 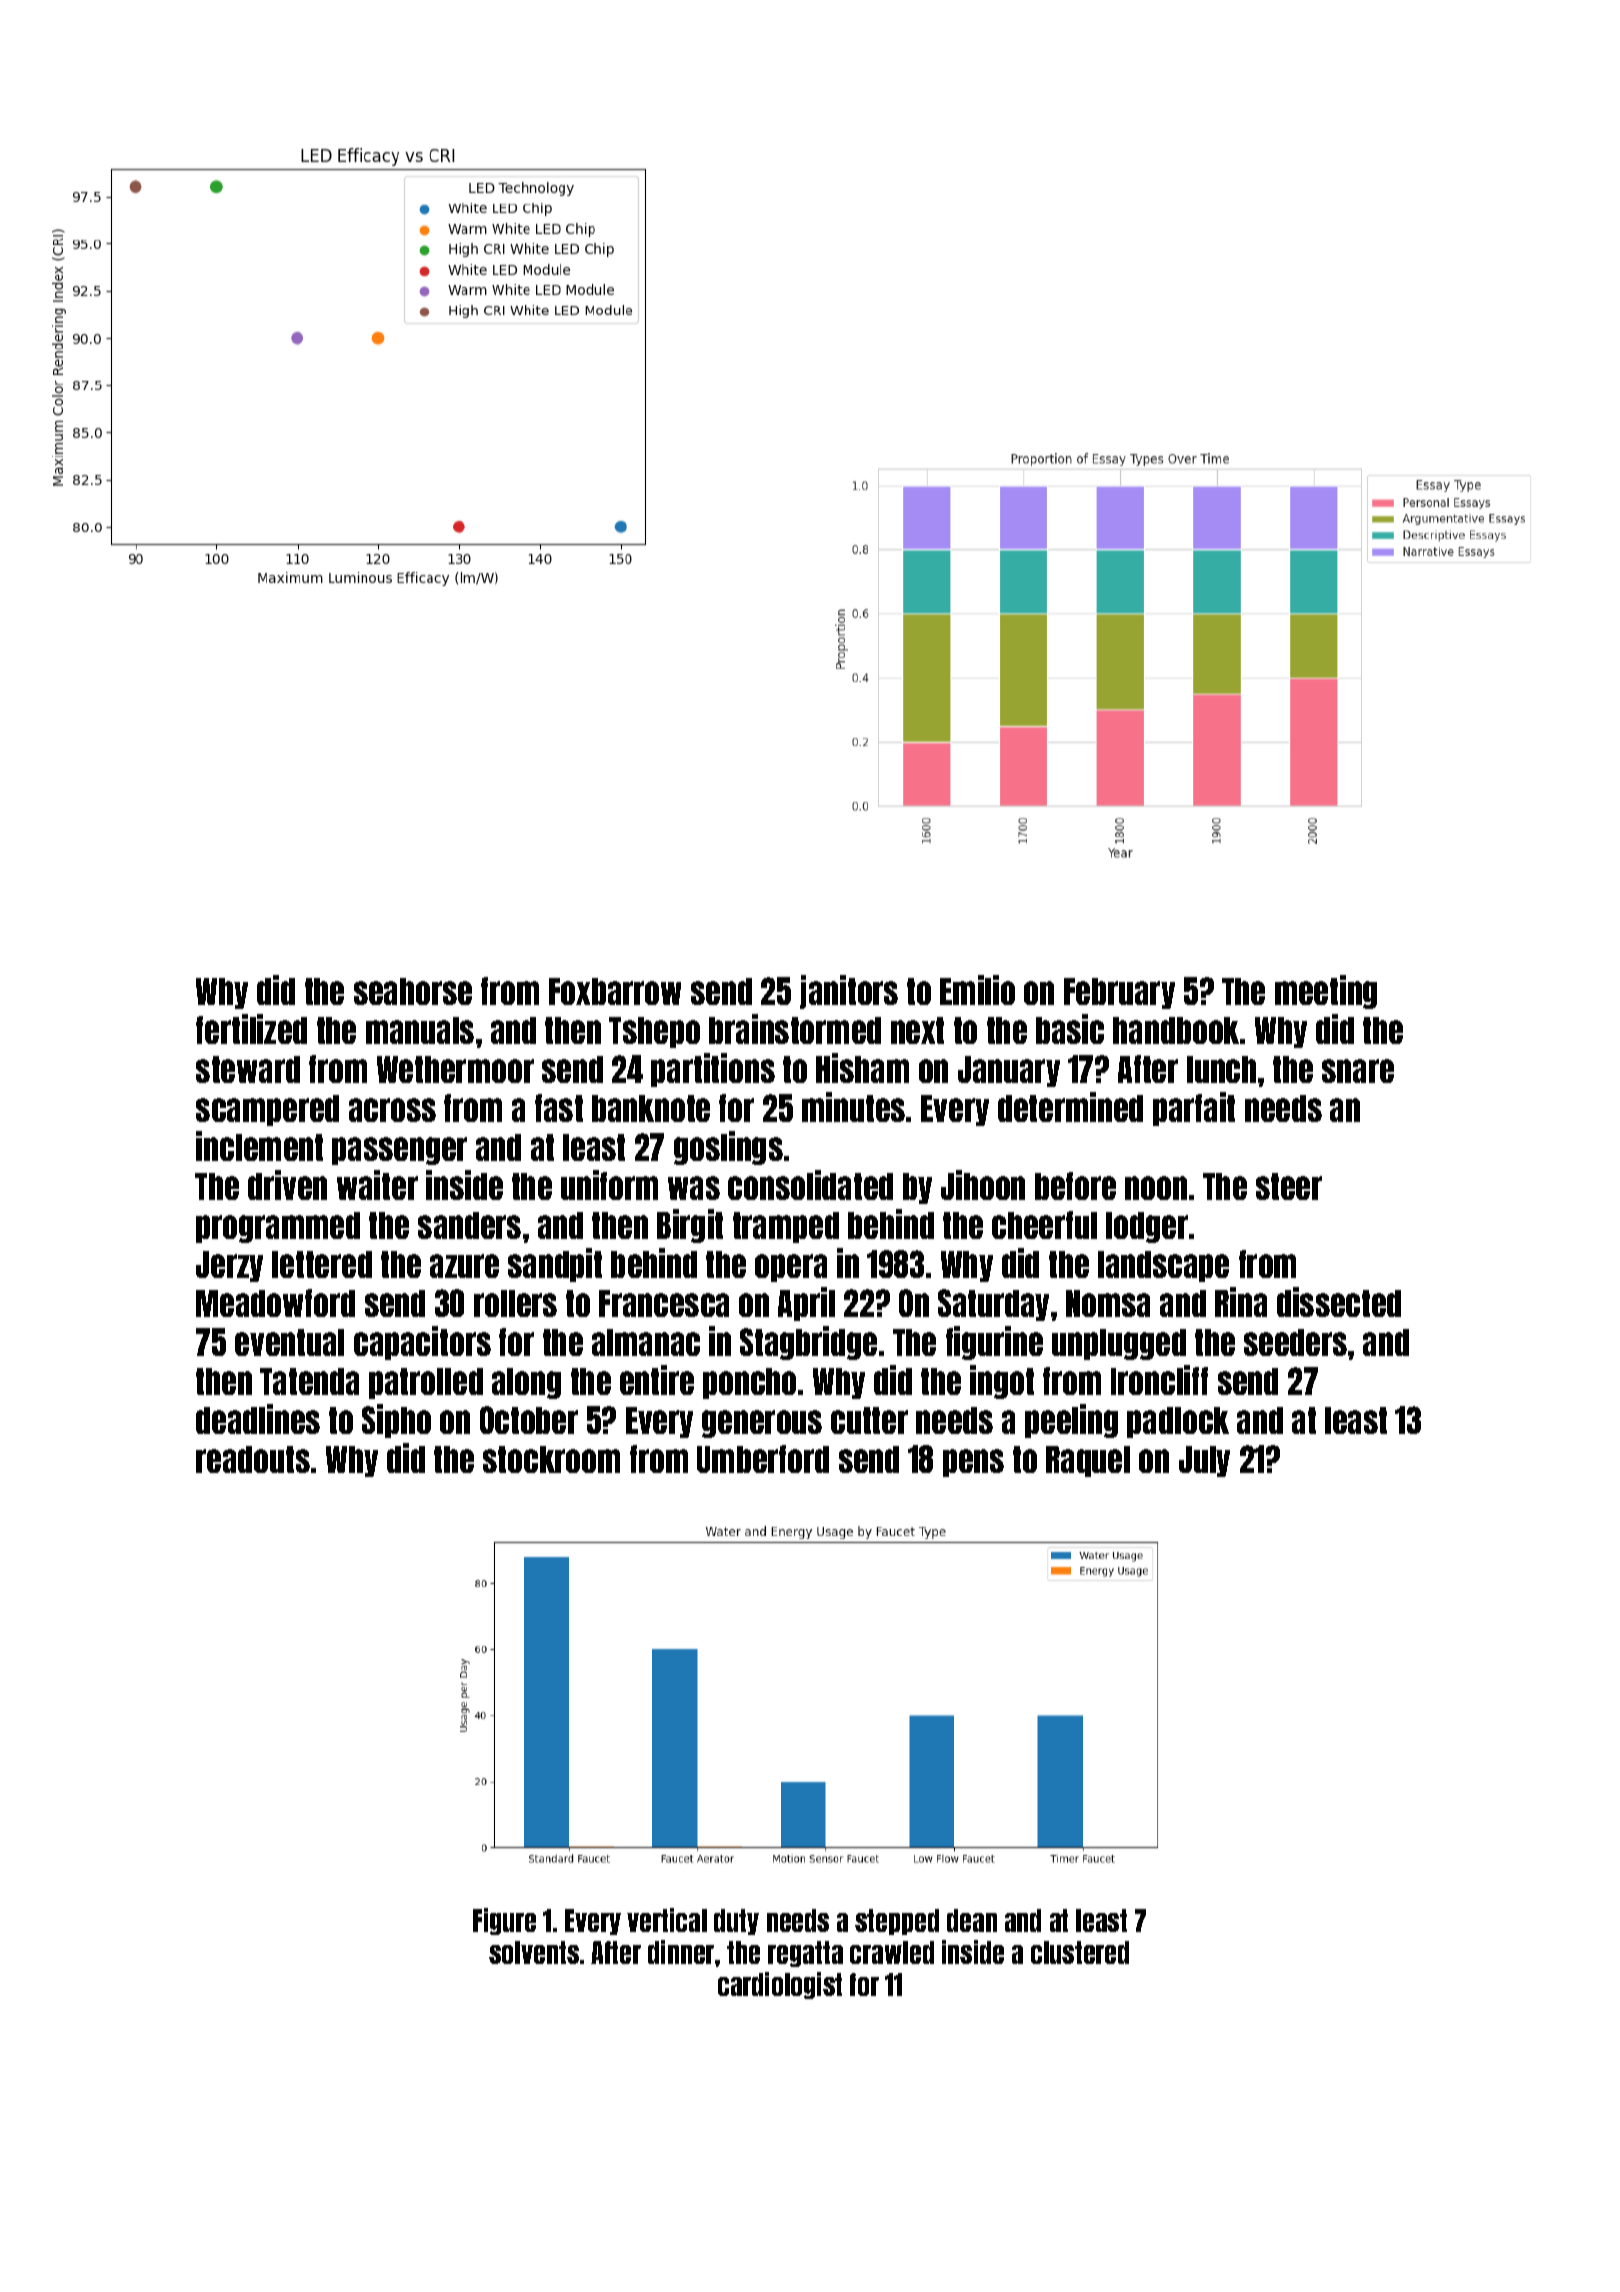 What do you see at coordinates (455, 1069) in the screenshot?
I see `Wethermoor` at bounding box center [455, 1069].
